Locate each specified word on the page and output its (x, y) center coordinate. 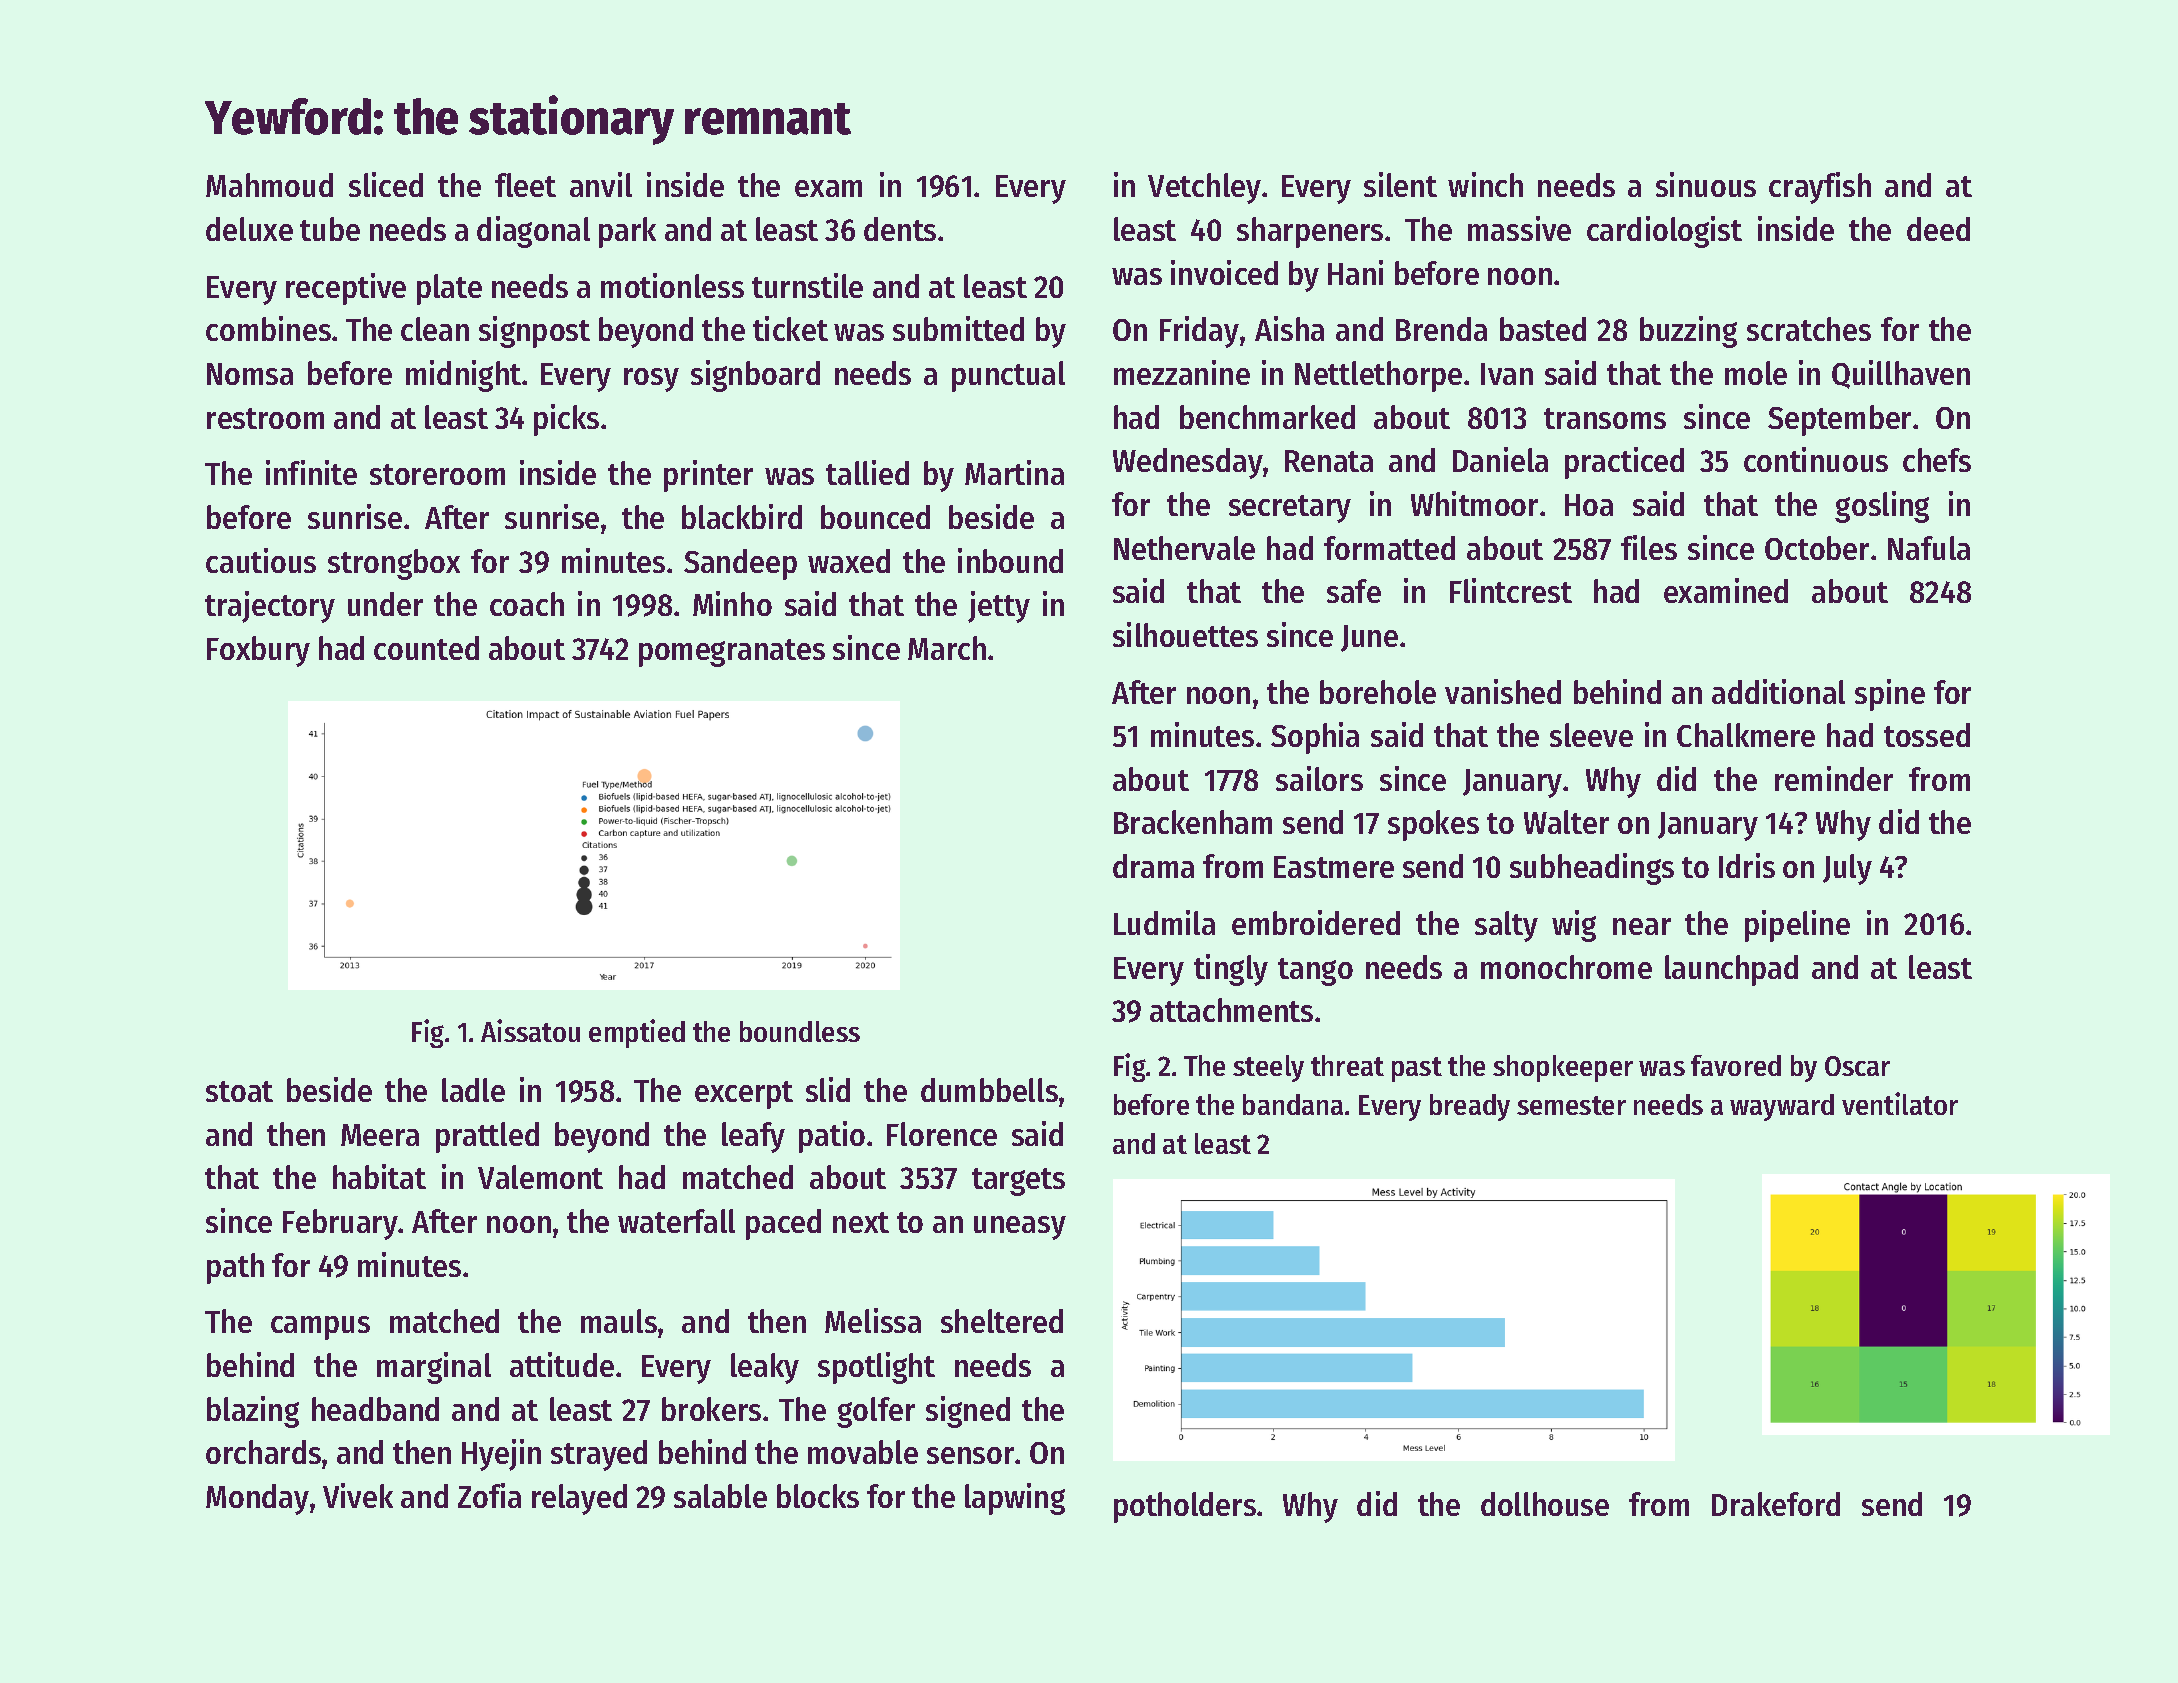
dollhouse (1545, 1504)
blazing (253, 1412)
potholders (1185, 1507)
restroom (265, 418)
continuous (1816, 459)
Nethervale (1184, 548)
